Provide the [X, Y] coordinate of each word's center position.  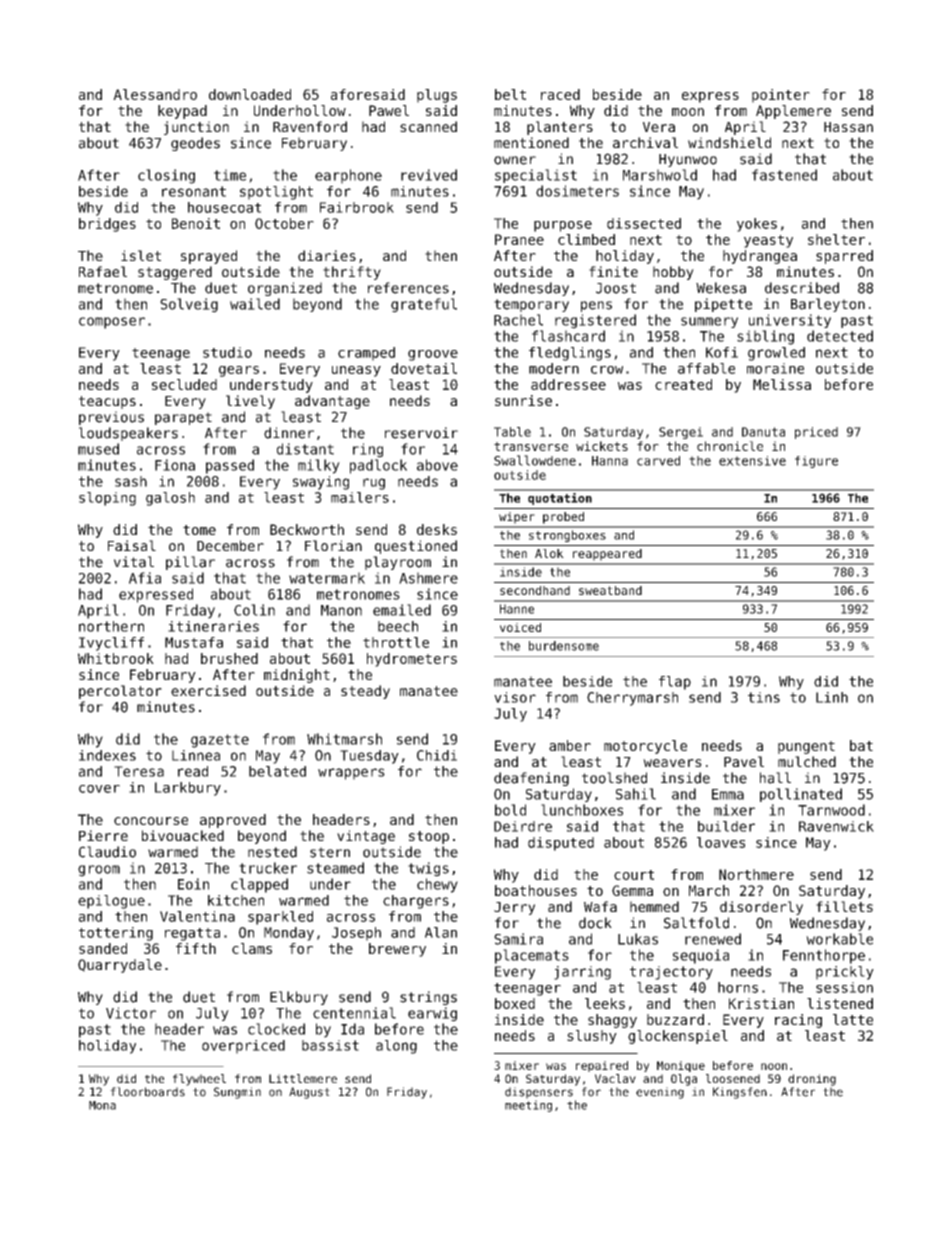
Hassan [848, 127]
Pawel [389, 110]
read [193, 771]
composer [112, 323]
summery [709, 322]
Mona [102, 1105]
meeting [528, 1106]
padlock [378, 466]
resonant [194, 191]
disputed [561, 844]
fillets [844, 906]
